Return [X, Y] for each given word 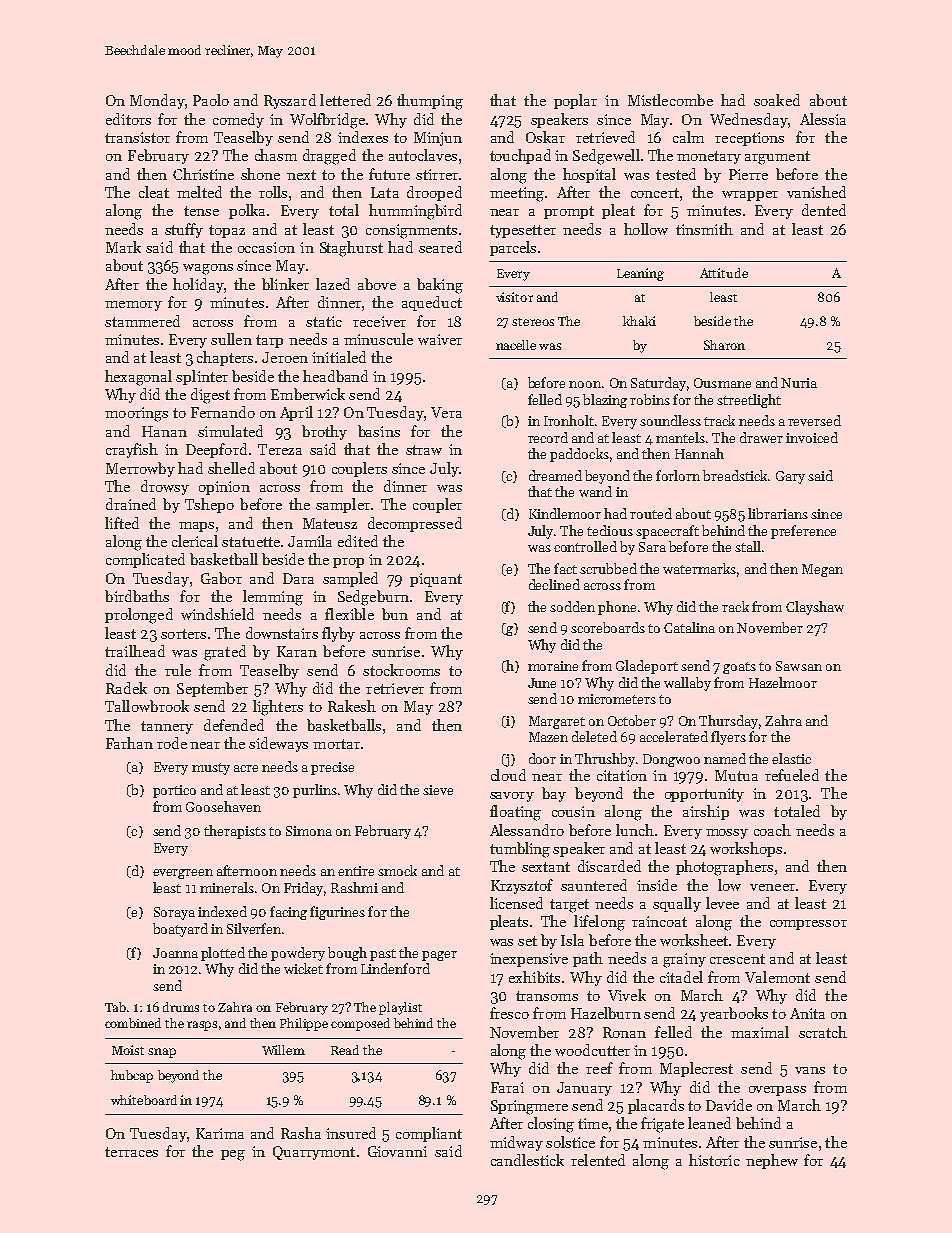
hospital [589, 175]
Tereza [280, 449]
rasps [202, 1026]
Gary [790, 477]
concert [655, 193]
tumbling [520, 850]
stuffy [184, 230]
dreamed [555, 475]
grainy [684, 960]
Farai [507, 1087]
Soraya [174, 913]
